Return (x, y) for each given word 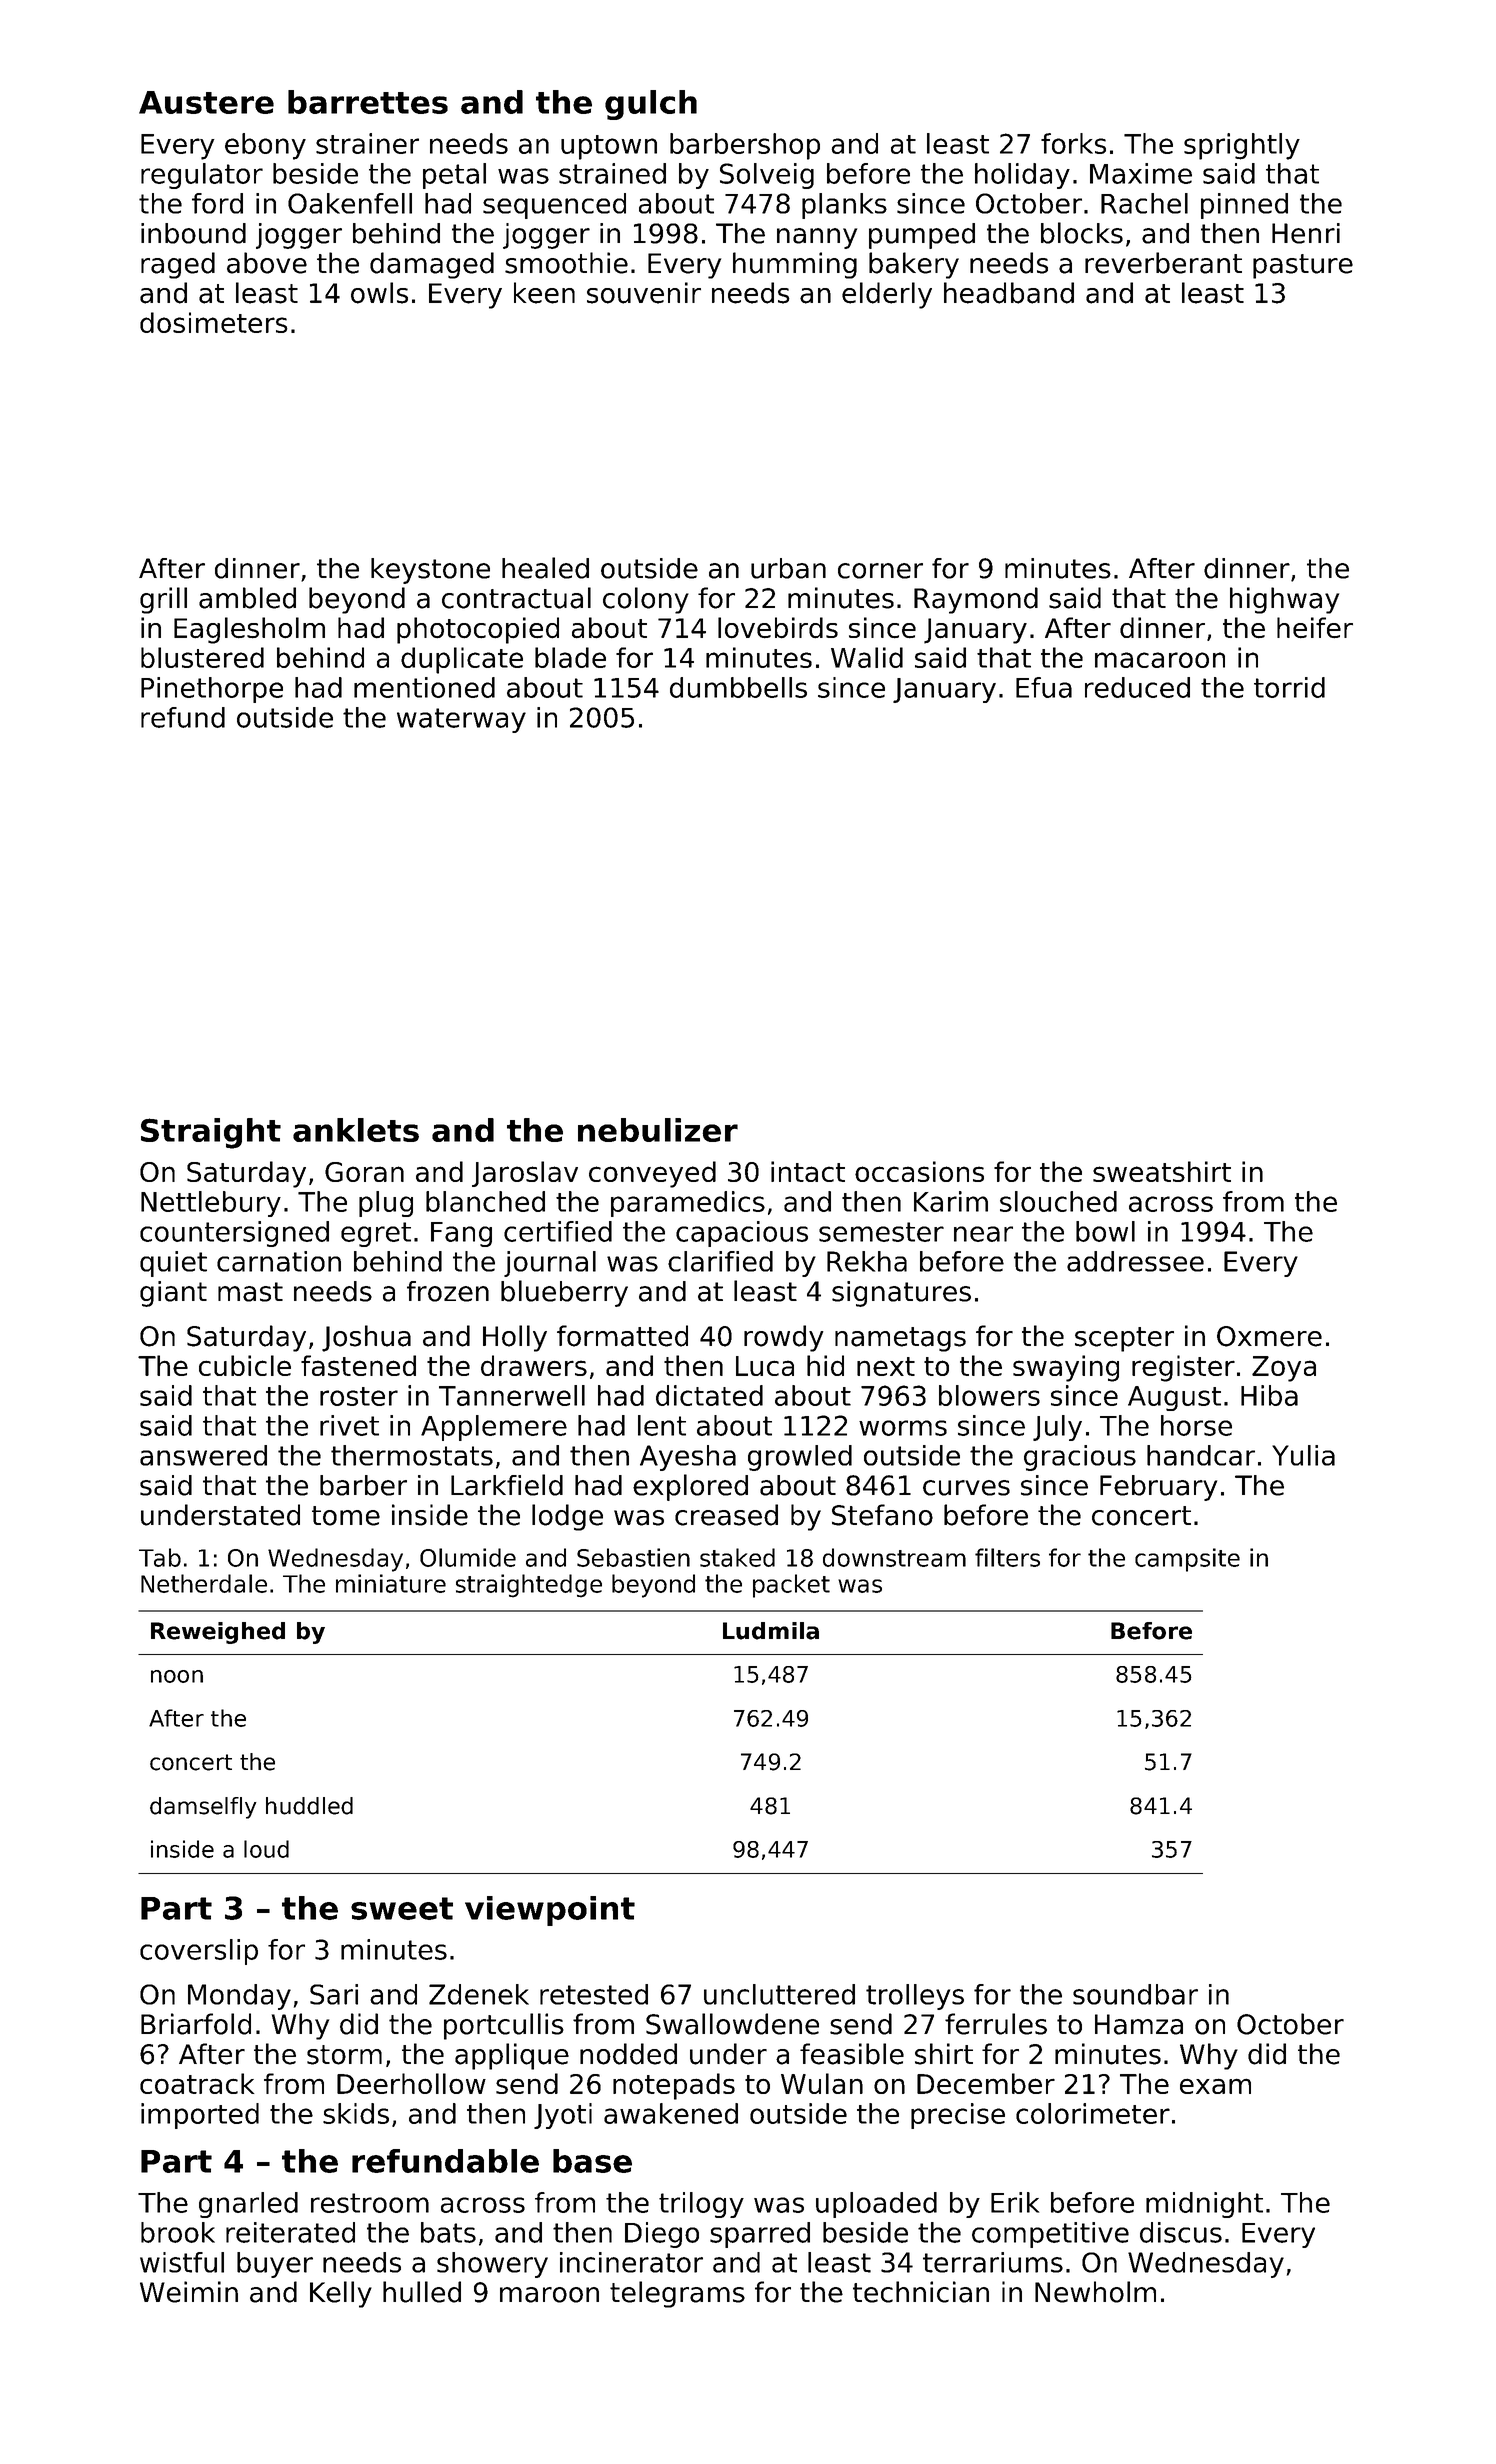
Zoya (1284, 1369)
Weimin (189, 2292)
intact (808, 1171)
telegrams (677, 2294)
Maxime (1141, 173)
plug (386, 1204)
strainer (367, 143)
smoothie (566, 263)
